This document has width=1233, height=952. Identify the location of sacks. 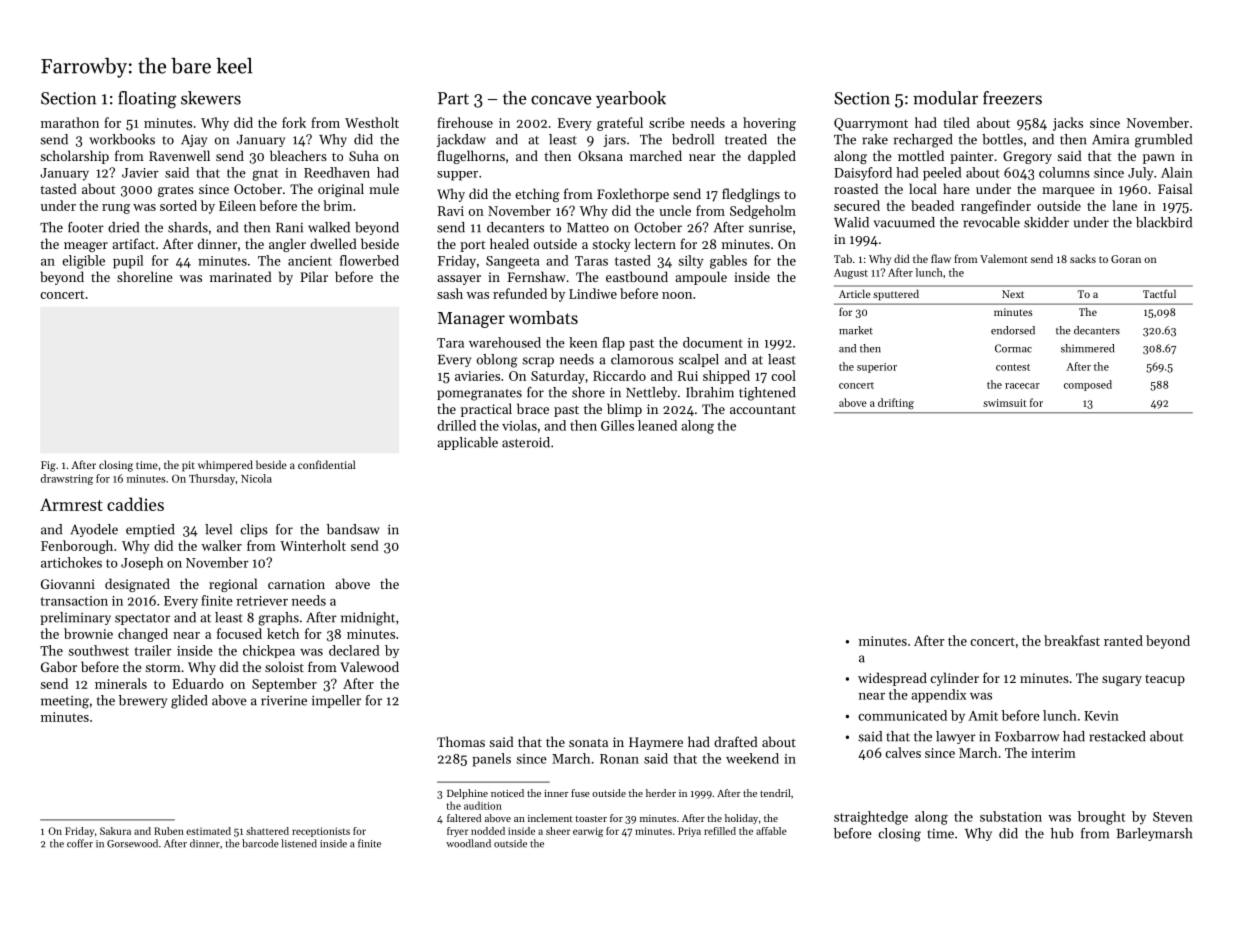
(1083, 258).
